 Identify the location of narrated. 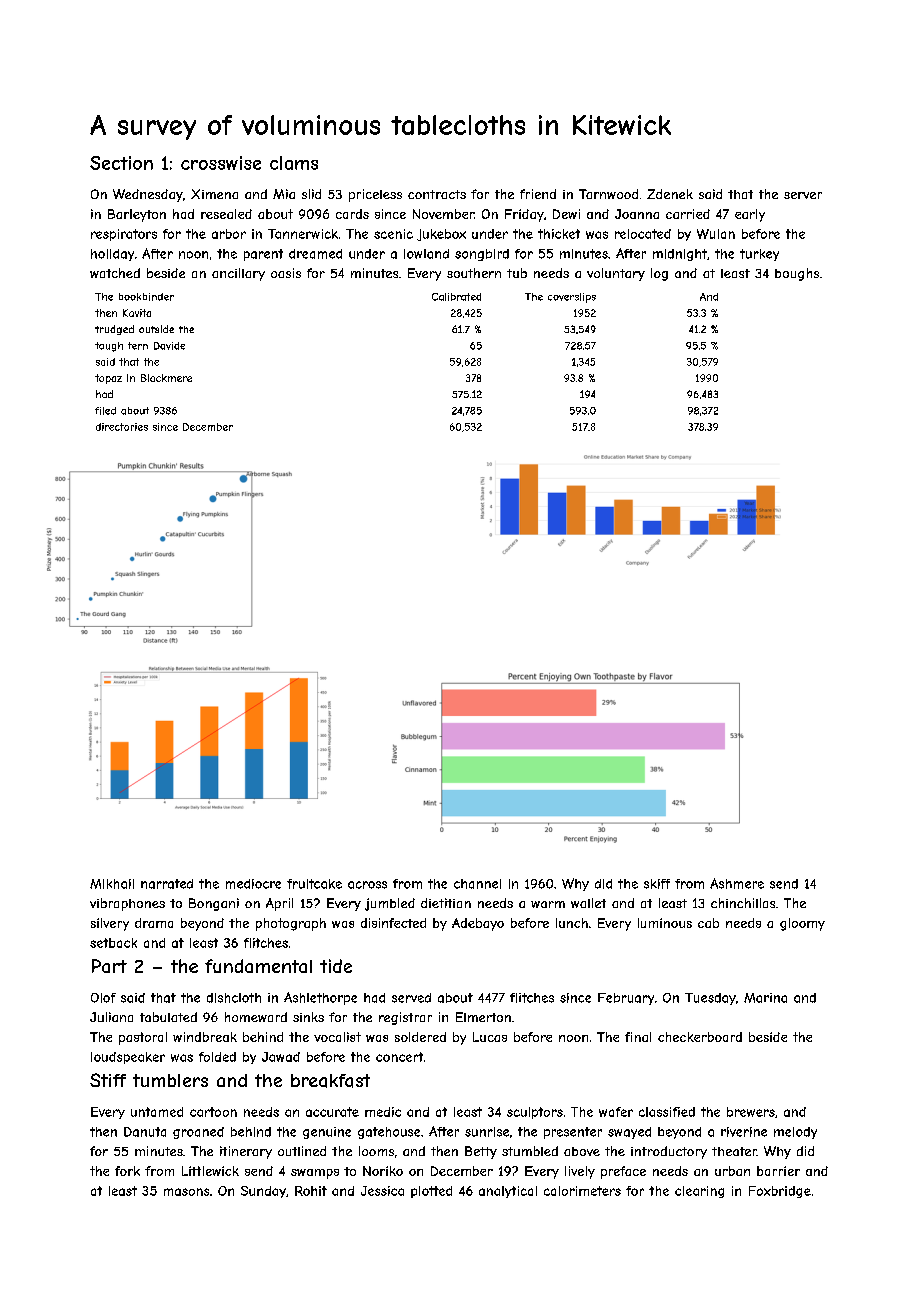
(167, 884).
